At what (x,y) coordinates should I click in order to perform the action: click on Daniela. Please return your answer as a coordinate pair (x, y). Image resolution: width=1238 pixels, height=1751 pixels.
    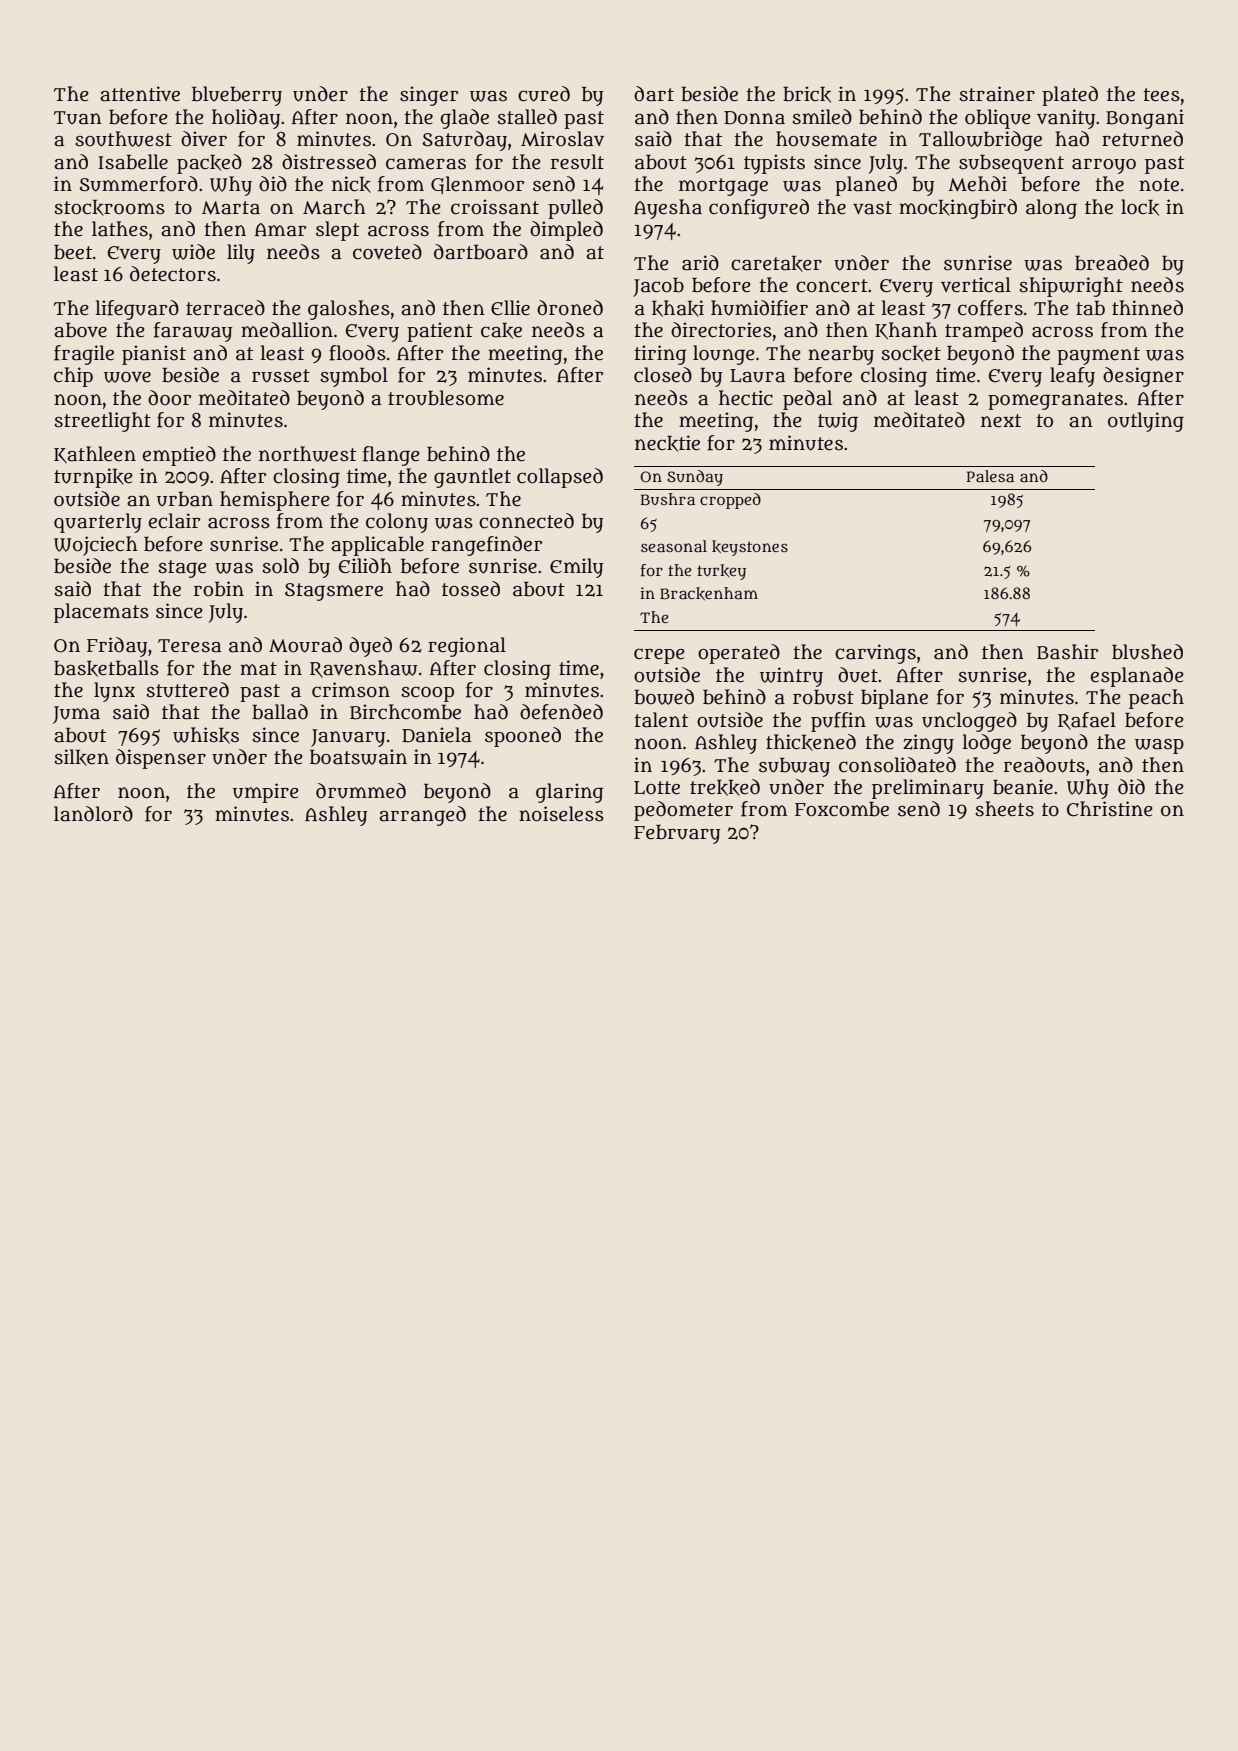
    Looking at the image, I should click on (436, 735).
